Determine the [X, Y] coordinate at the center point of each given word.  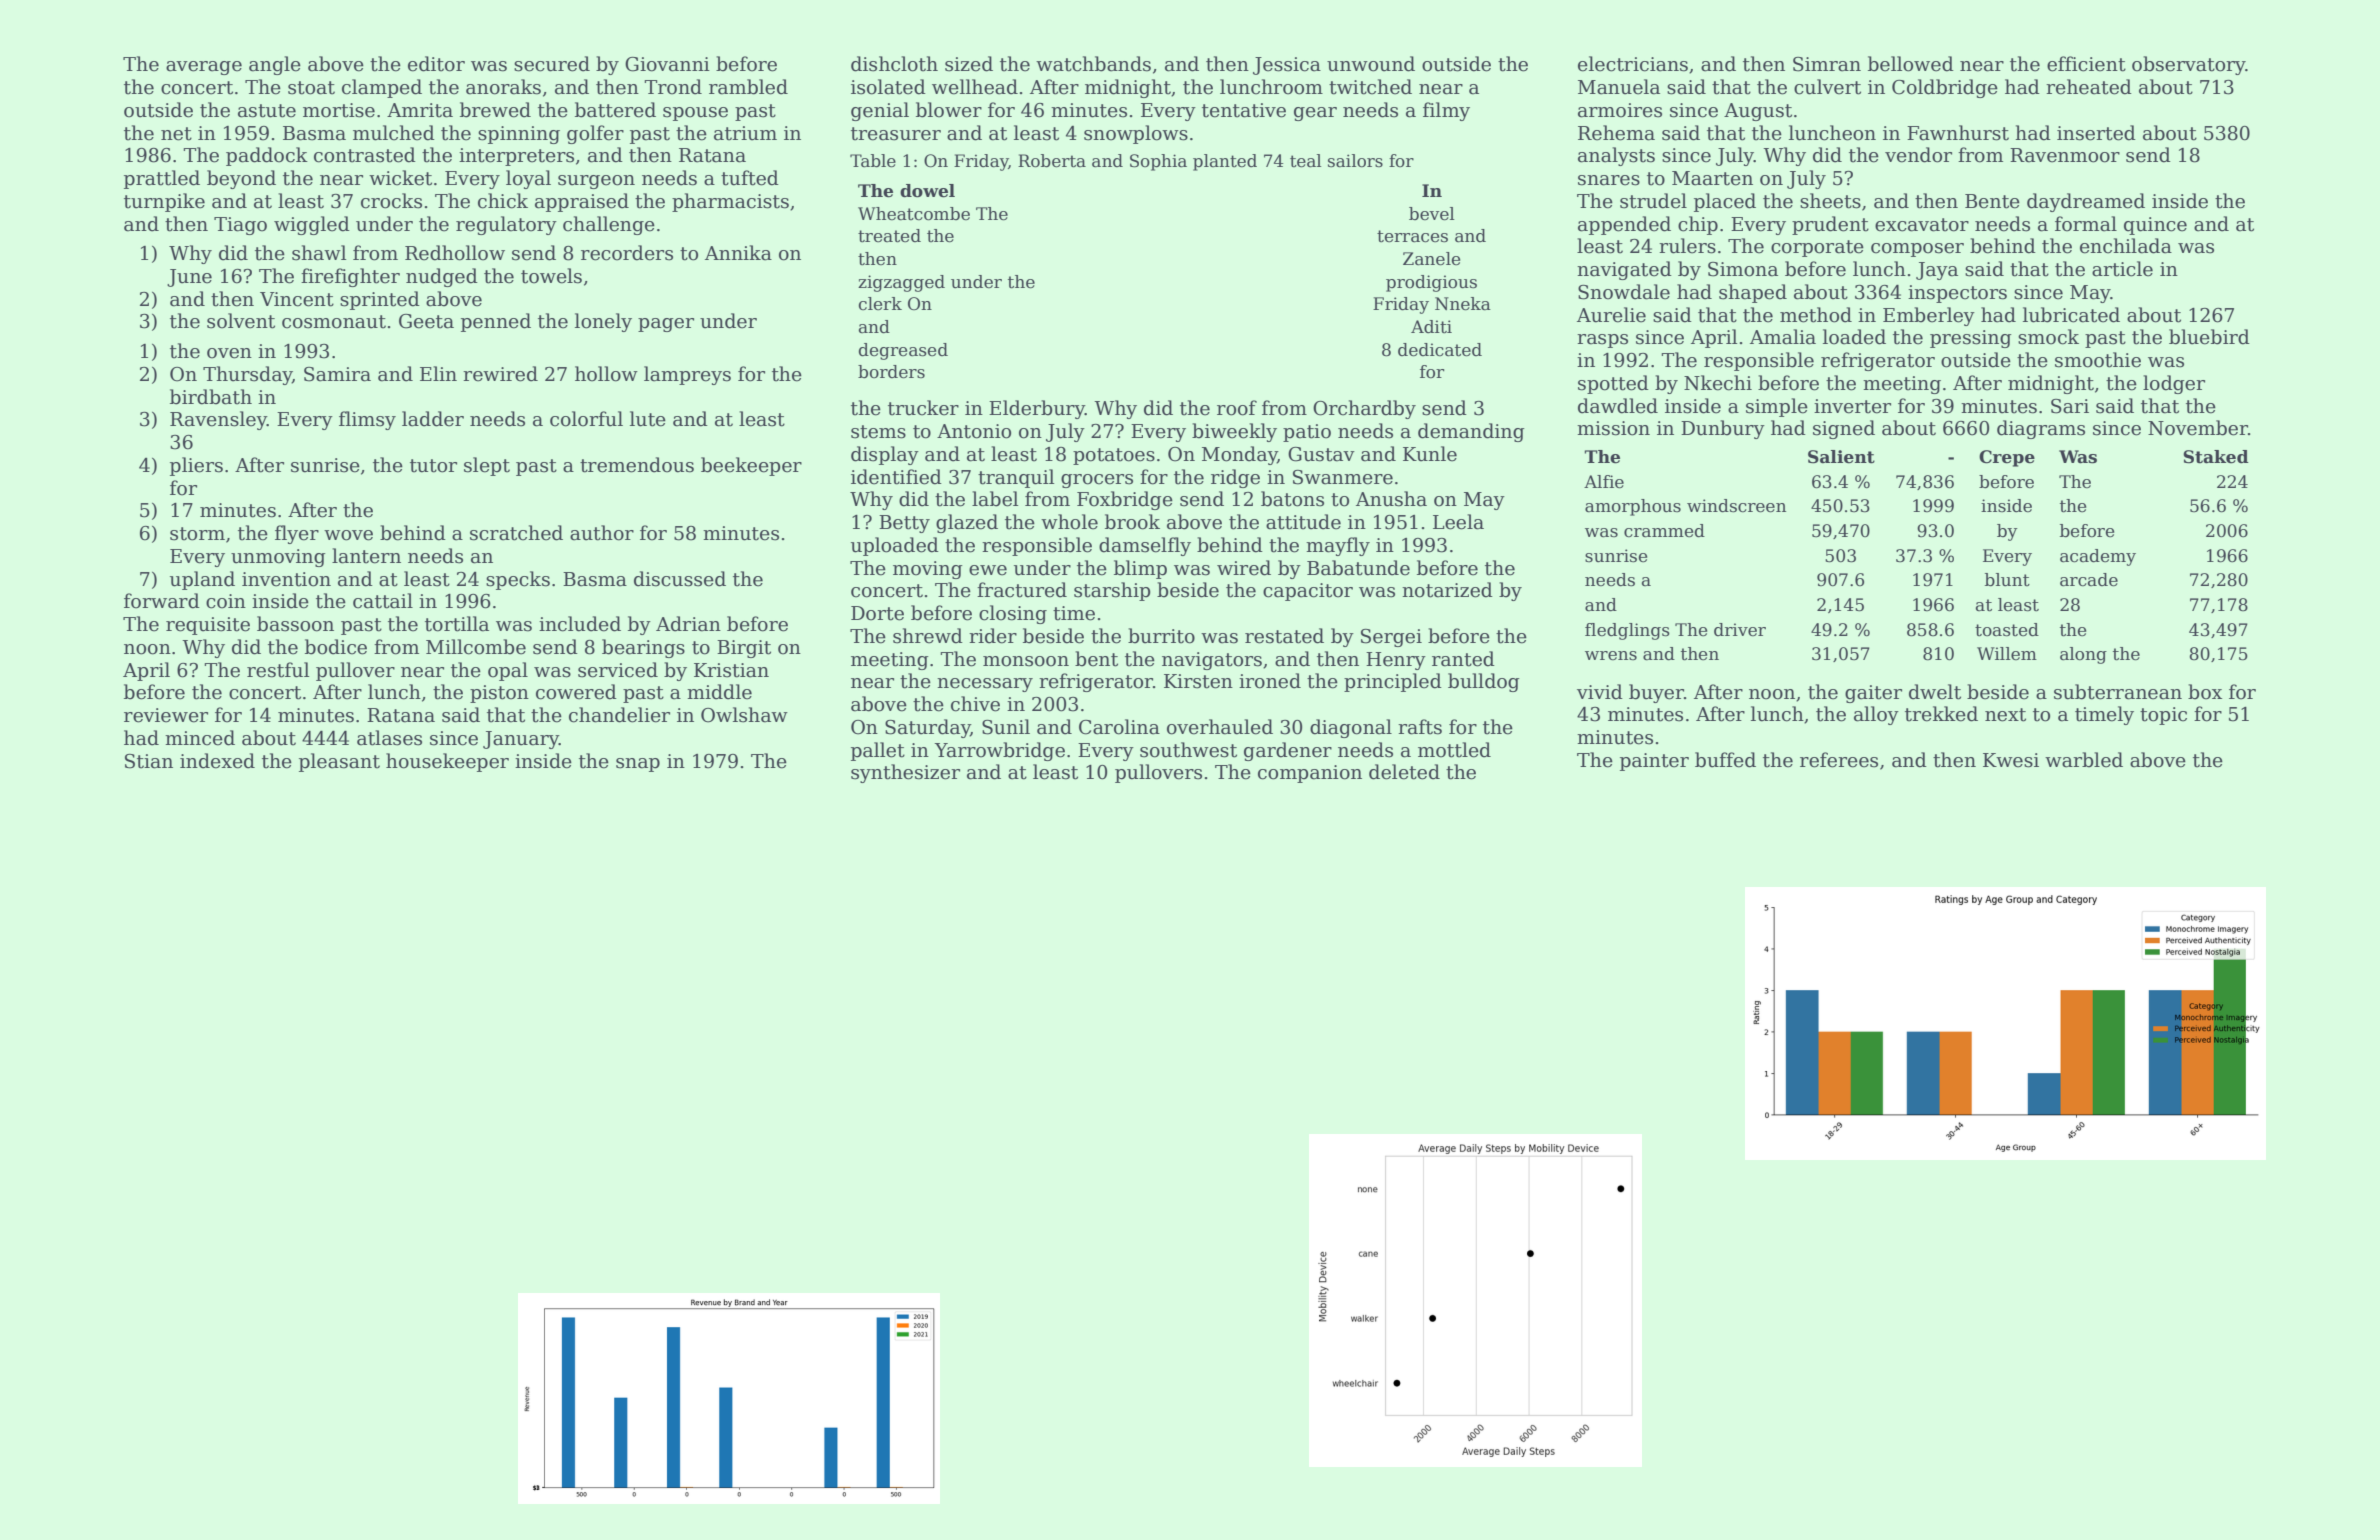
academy [2098, 557]
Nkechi [1718, 383]
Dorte [877, 613]
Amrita [420, 110]
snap [638, 765]
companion [1310, 774]
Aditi [1431, 327]
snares [1609, 180]
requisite [208, 626]
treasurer [896, 134]
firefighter [350, 277]
